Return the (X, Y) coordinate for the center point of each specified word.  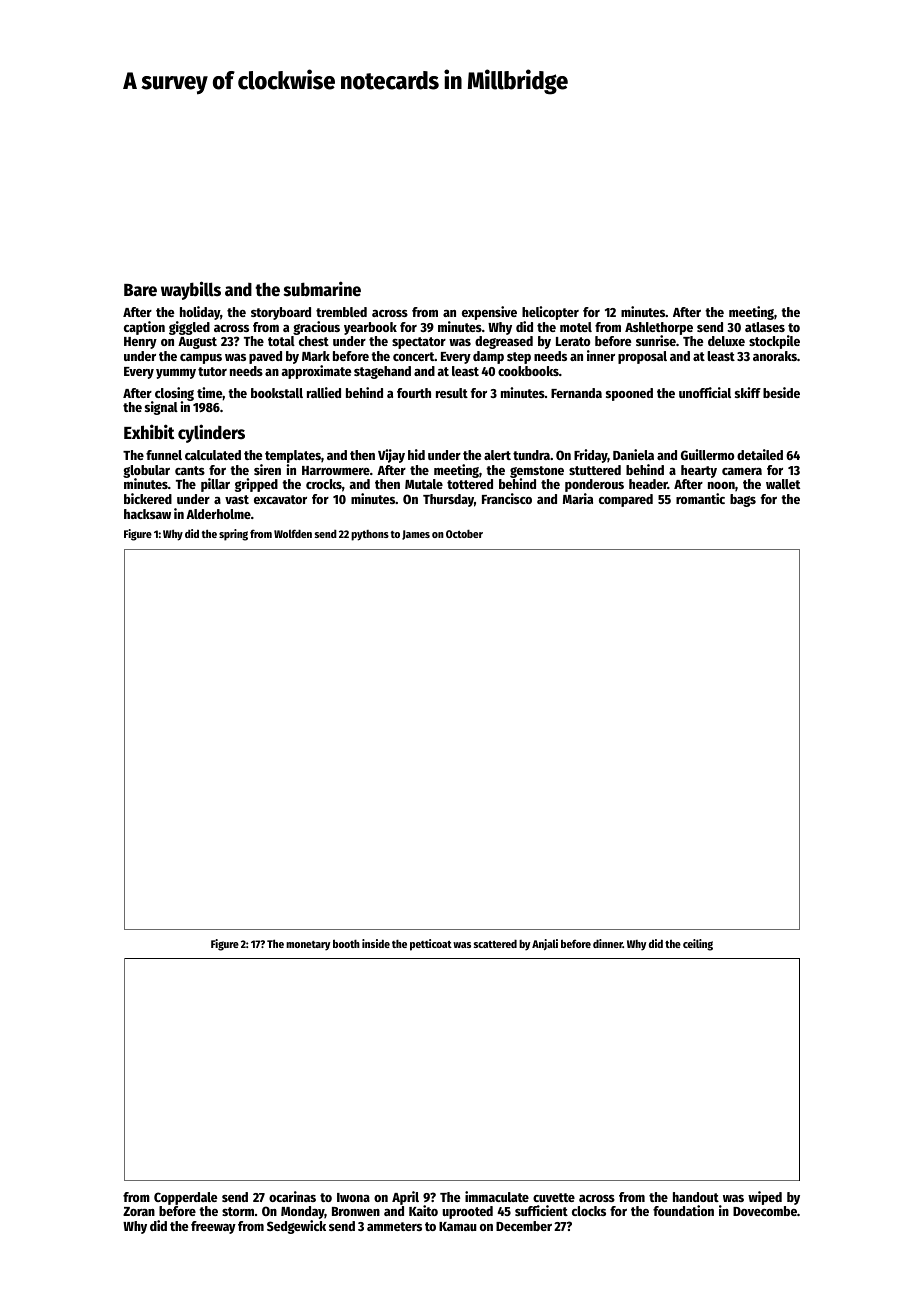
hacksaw (147, 514)
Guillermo (707, 454)
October (464, 534)
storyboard (281, 313)
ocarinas (292, 1196)
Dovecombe (765, 1211)
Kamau (458, 1226)
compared (626, 500)
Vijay (391, 456)
